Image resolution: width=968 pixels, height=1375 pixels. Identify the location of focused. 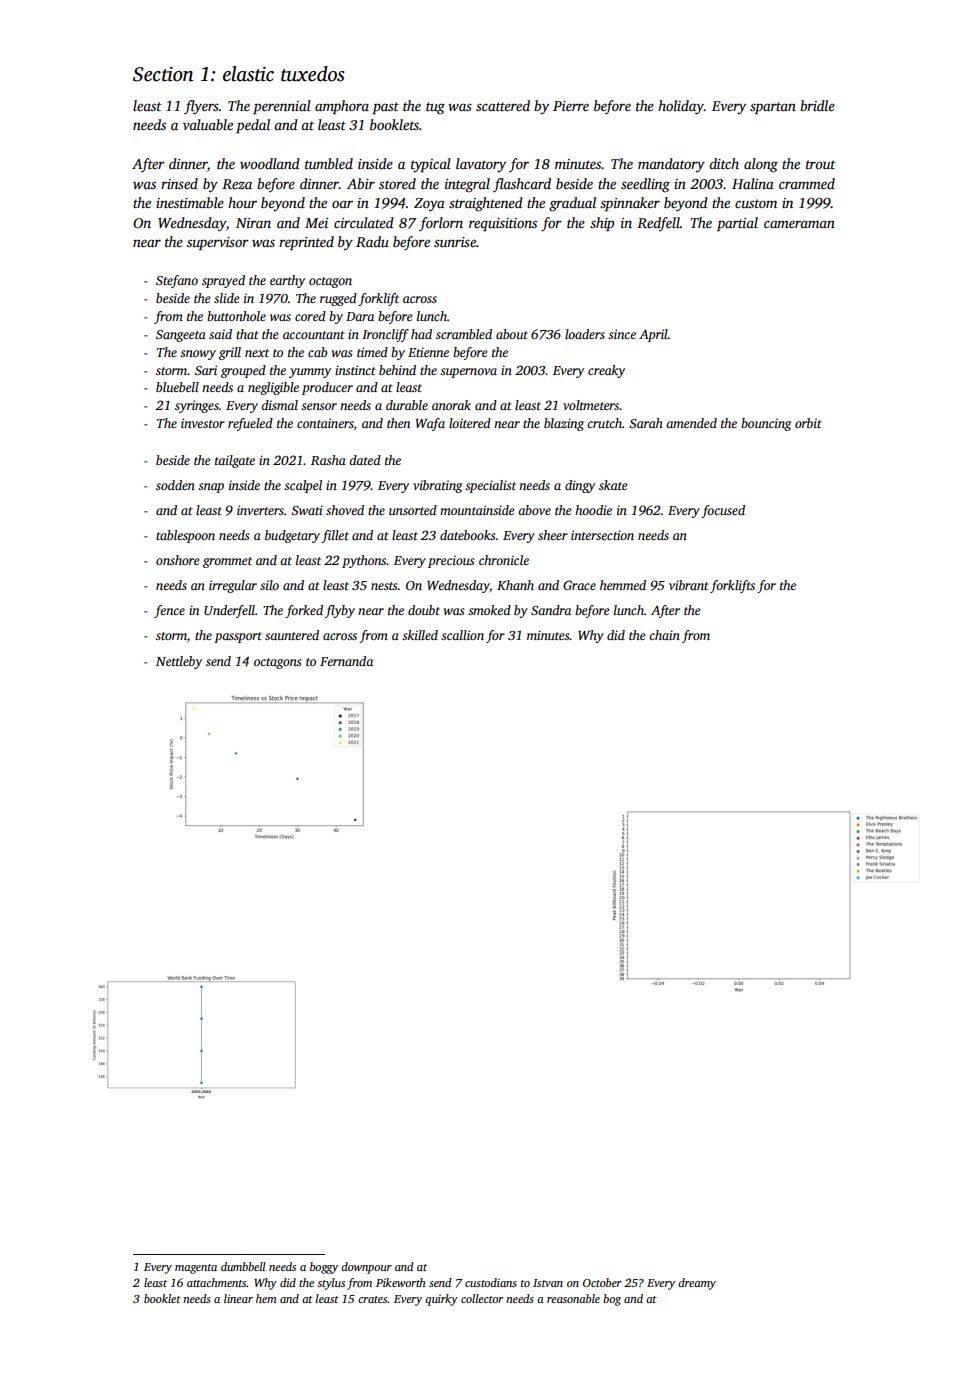
(723, 511).
